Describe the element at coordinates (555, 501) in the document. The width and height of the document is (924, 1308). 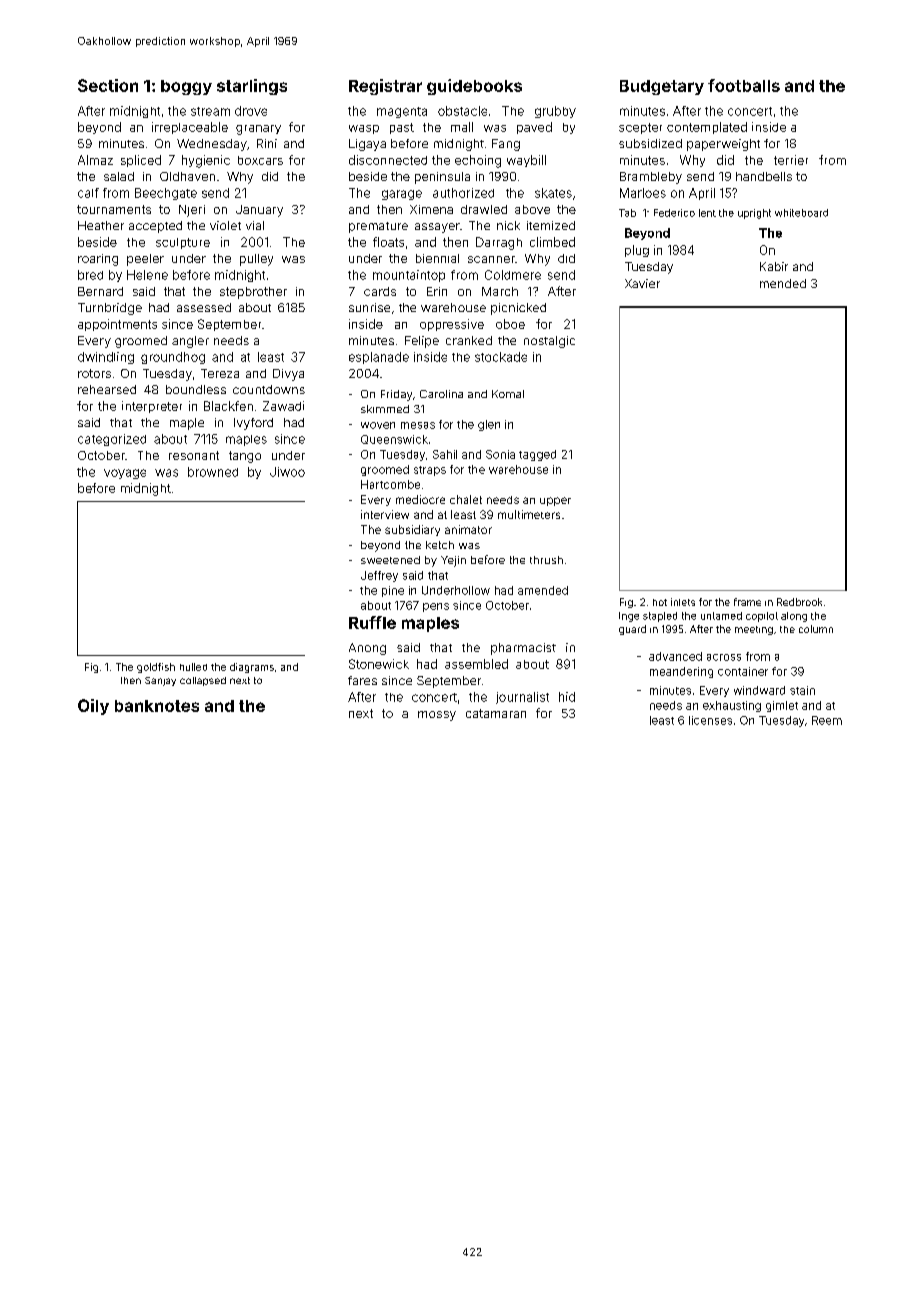
I see `upper` at that location.
